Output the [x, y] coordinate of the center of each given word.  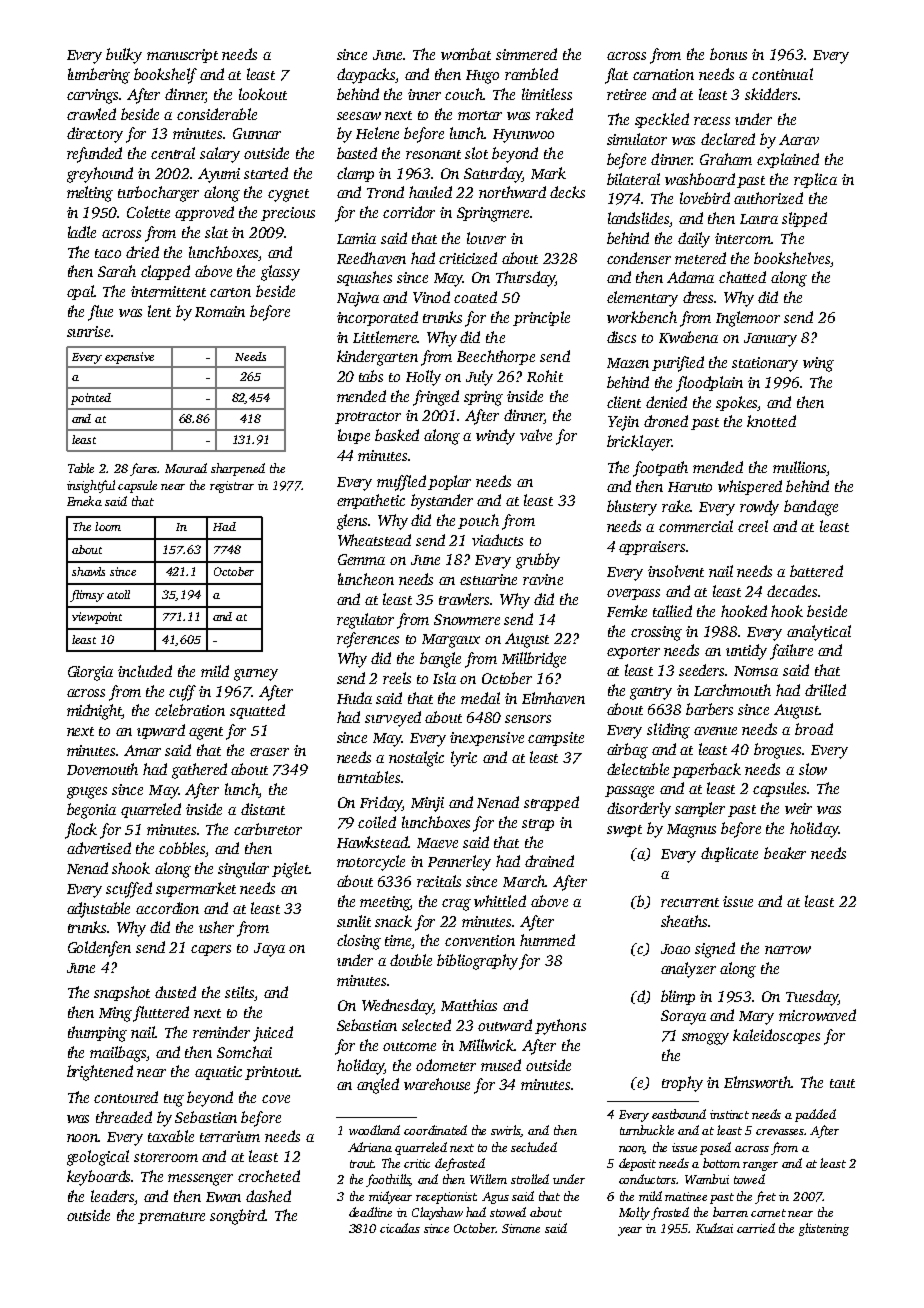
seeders [702, 670]
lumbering [99, 76]
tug [174, 1100]
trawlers [464, 599]
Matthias [469, 1005]
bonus [728, 54]
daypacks [366, 76]
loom [108, 526]
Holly [423, 378]
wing [818, 364]
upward [161, 731]
